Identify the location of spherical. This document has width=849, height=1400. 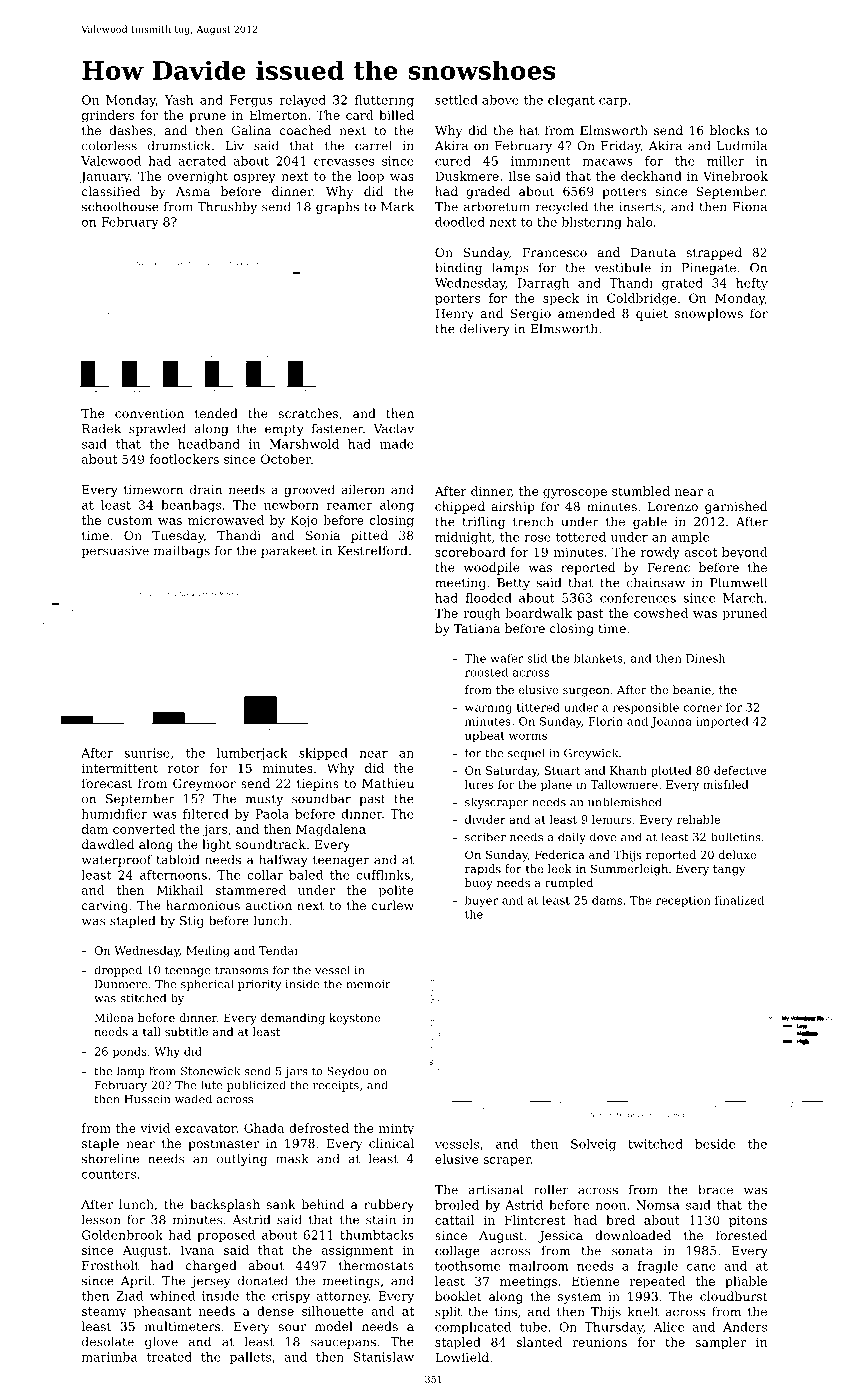
(207, 985).
